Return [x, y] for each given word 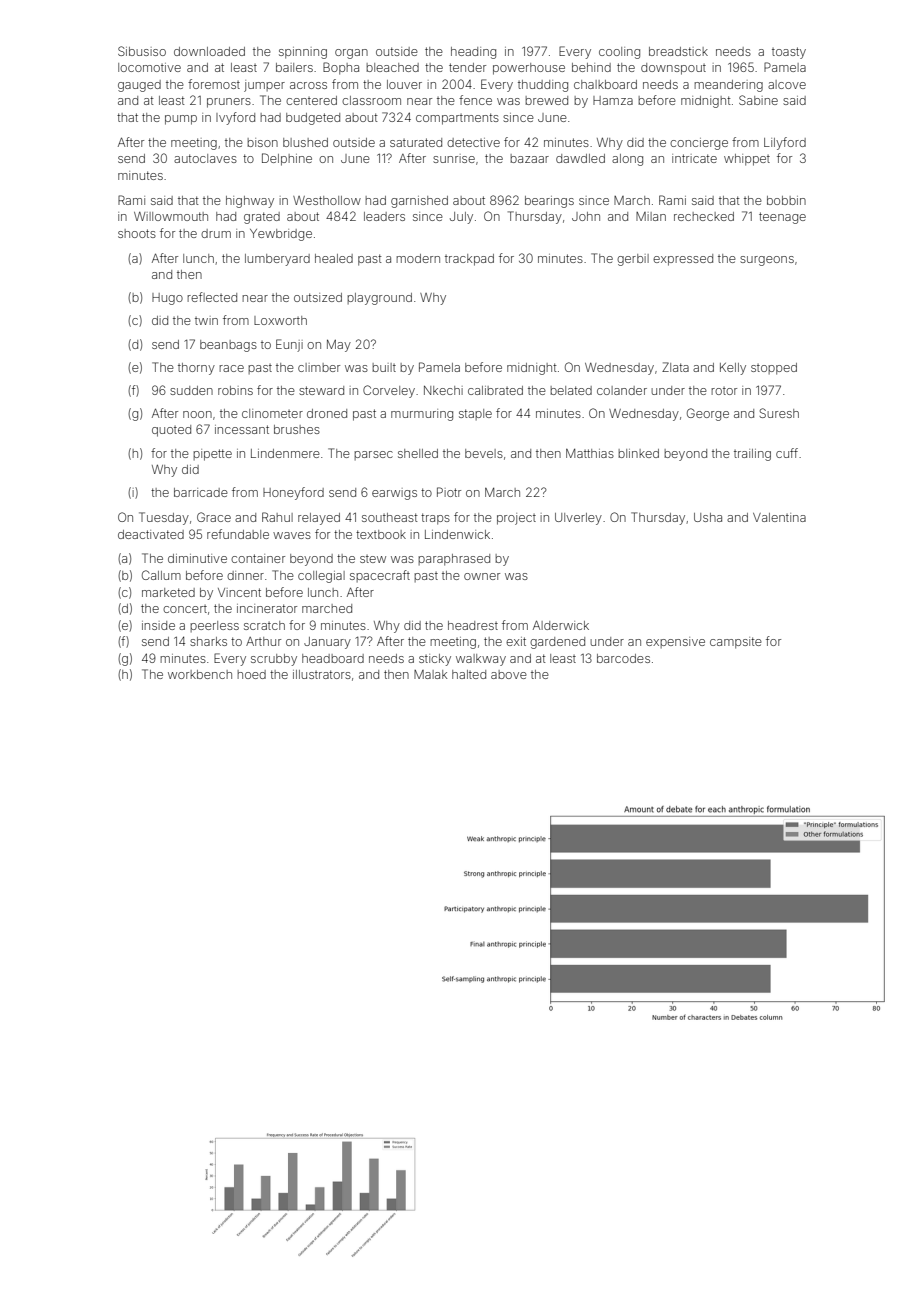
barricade [201, 492]
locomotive [149, 67]
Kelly [733, 369]
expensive [675, 642]
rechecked [704, 216]
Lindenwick [457, 534]
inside [158, 625]
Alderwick [561, 625]
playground [379, 299]
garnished [419, 202]
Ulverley [578, 519]
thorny [196, 369]
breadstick [678, 51]
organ [351, 54]
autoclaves [205, 158]
